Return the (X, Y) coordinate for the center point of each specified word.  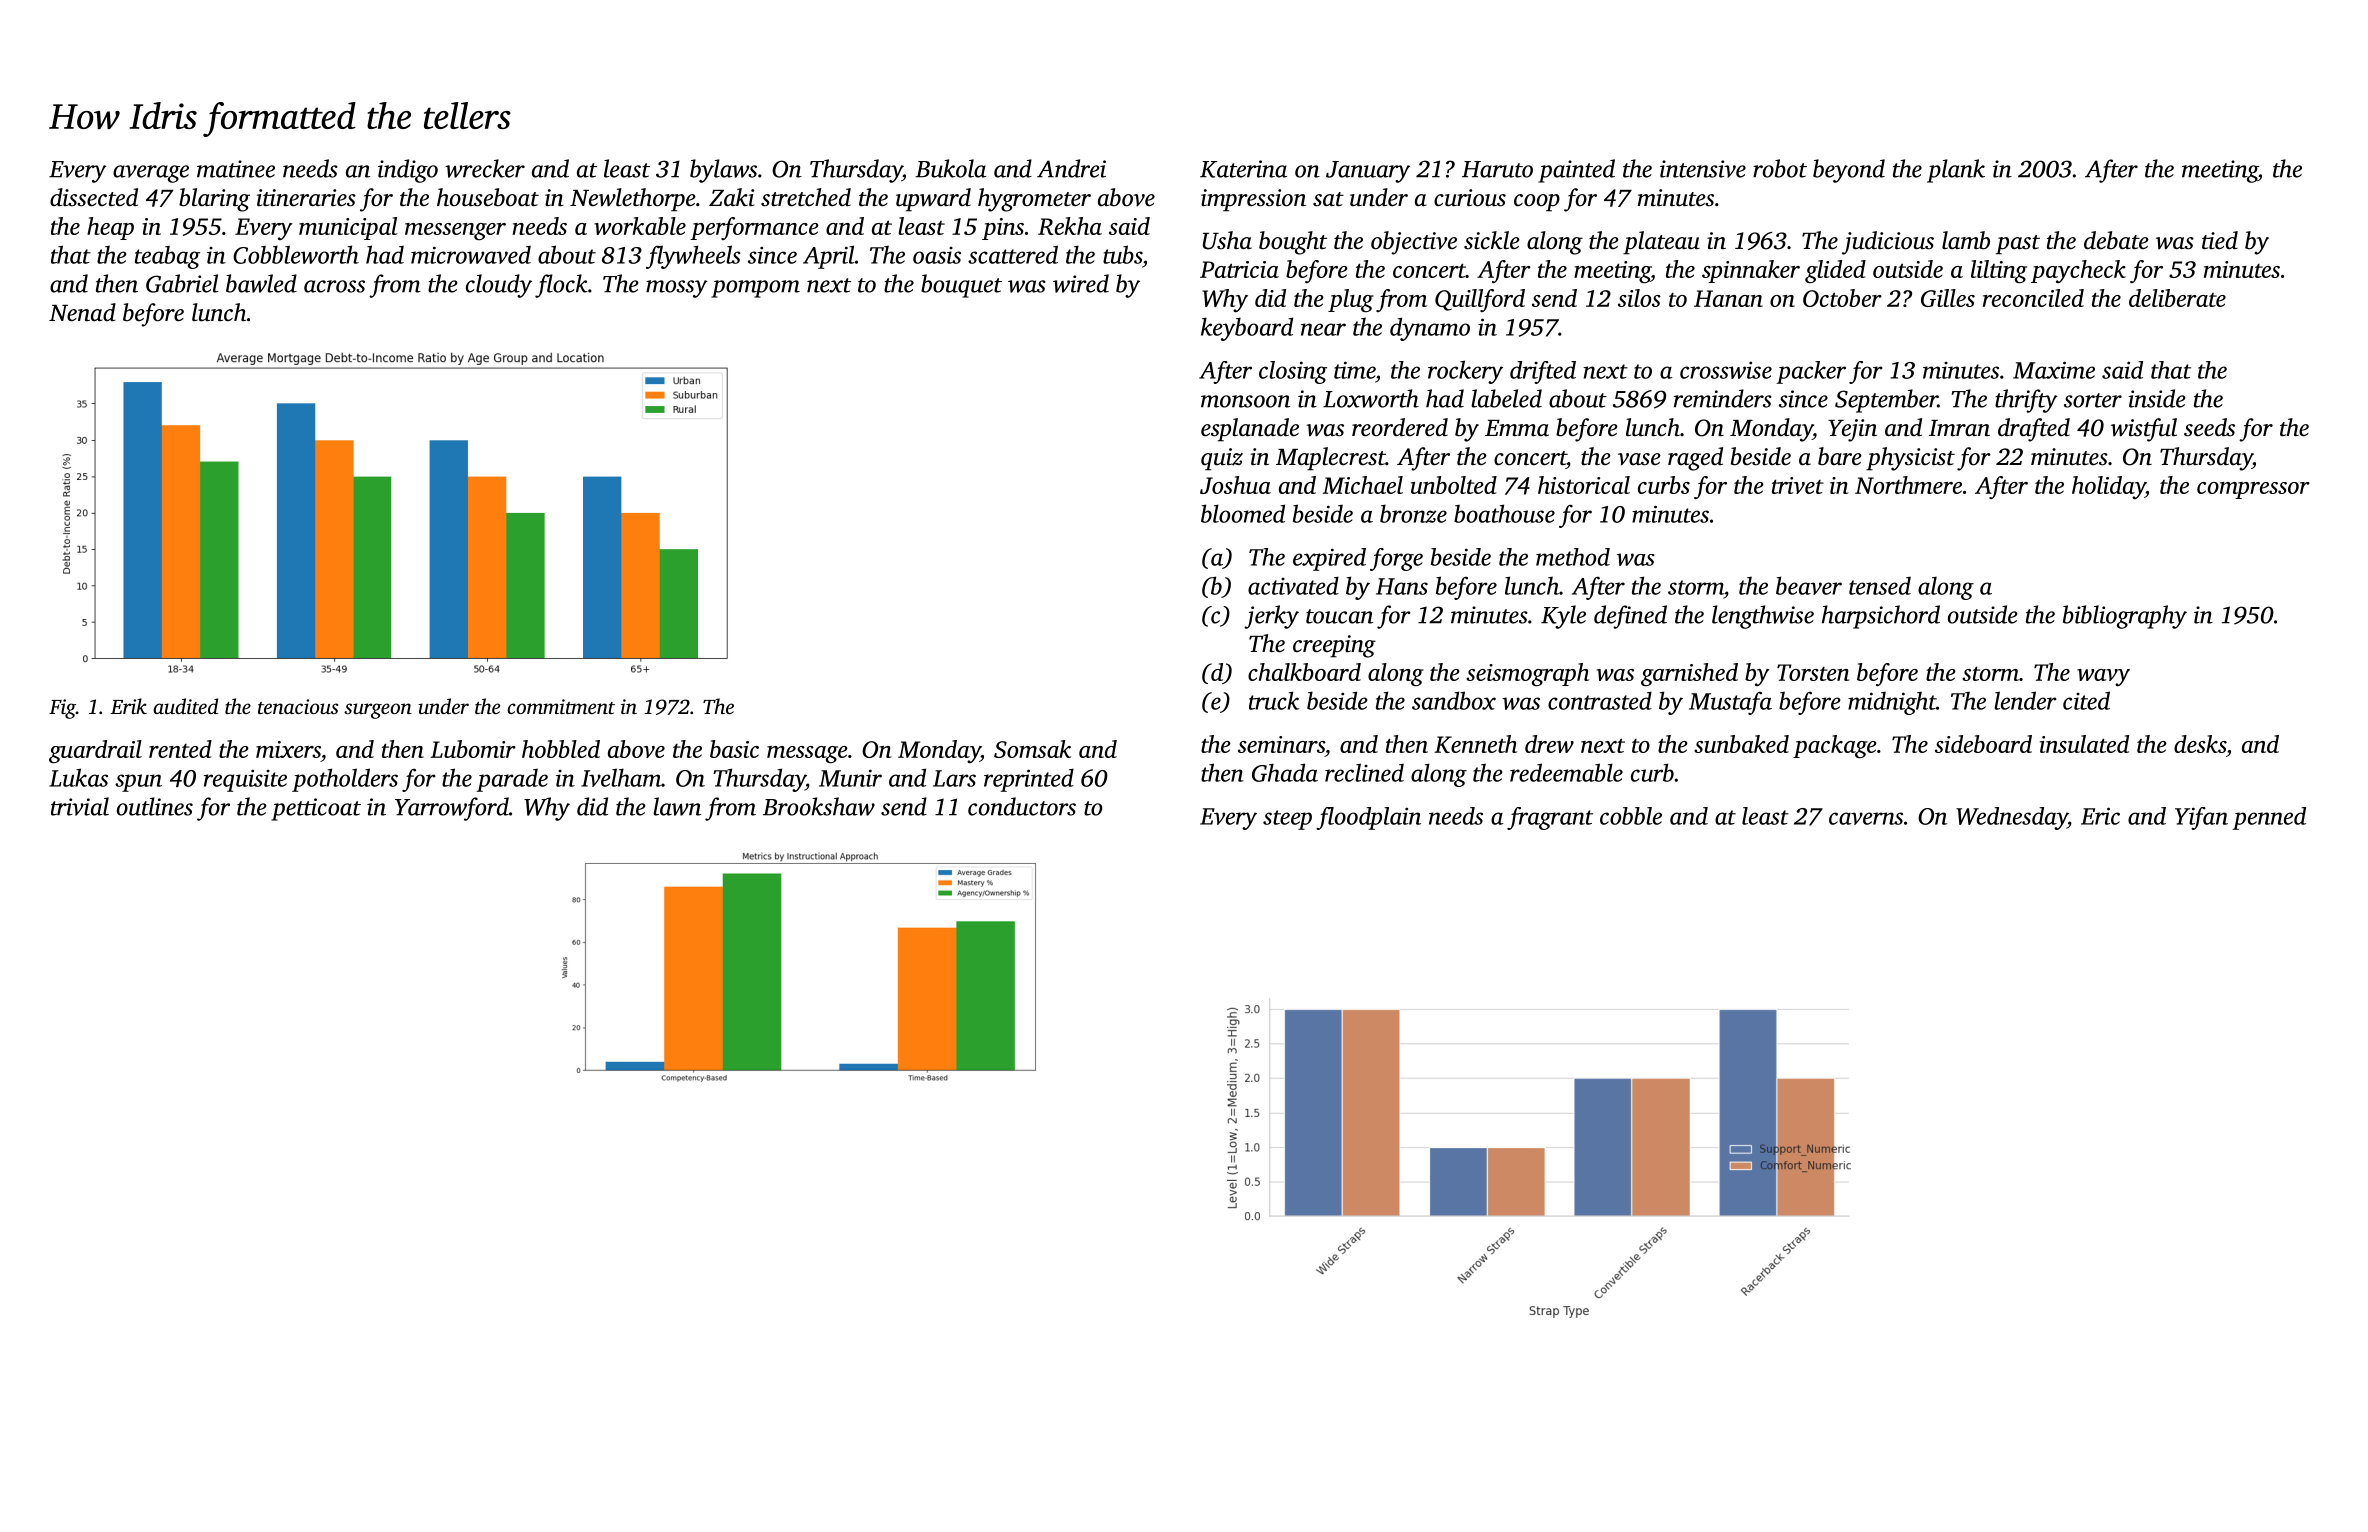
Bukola (950, 168)
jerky (1271, 617)
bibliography (2125, 617)
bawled (261, 283)
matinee (236, 169)
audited (185, 706)
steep (1287, 820)
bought (1293, 243)
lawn (677, 806)
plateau (1661, 243)
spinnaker (1751, 271)
